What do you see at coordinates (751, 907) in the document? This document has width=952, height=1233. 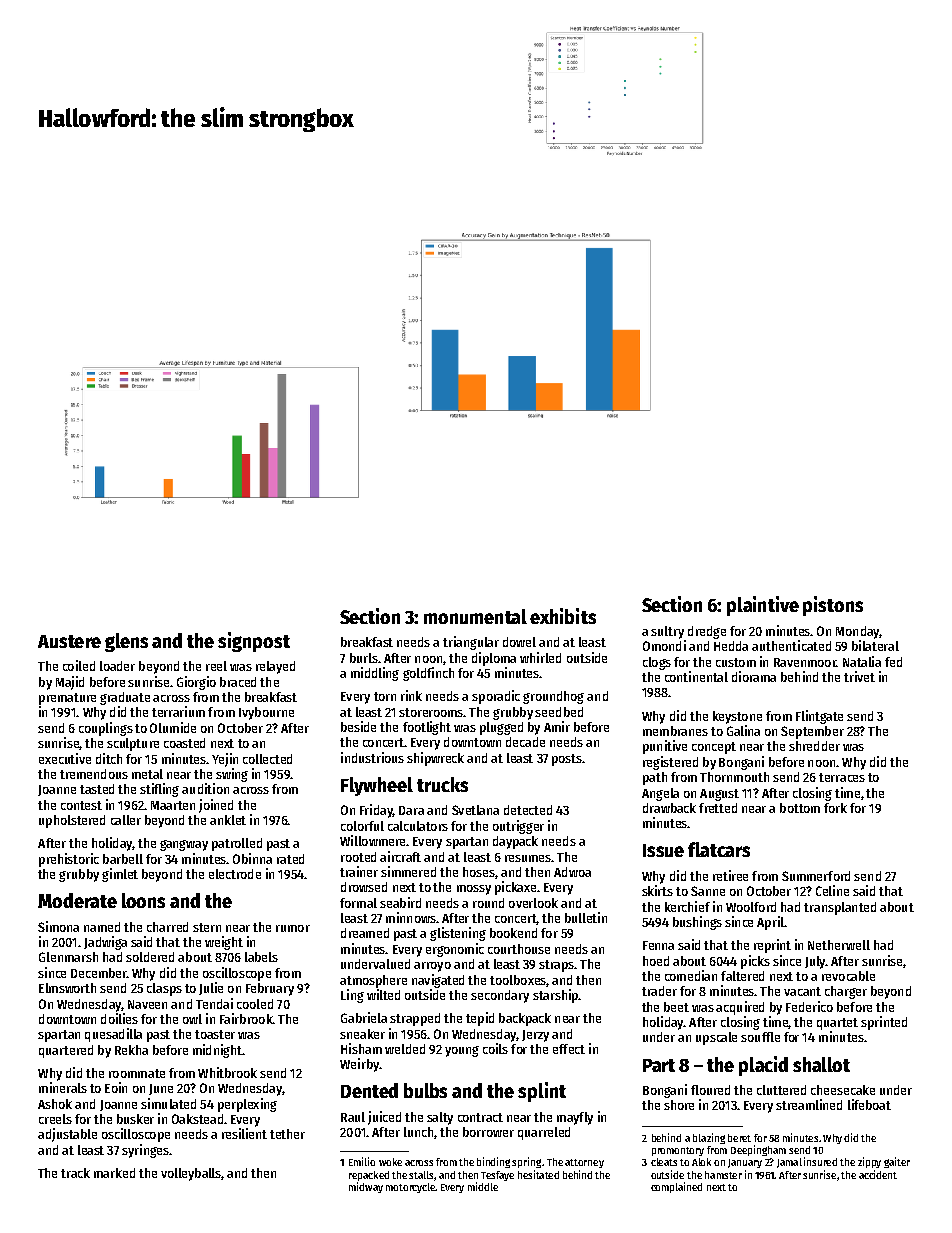 I see `Woolford` at bounding box center [751, 907].
